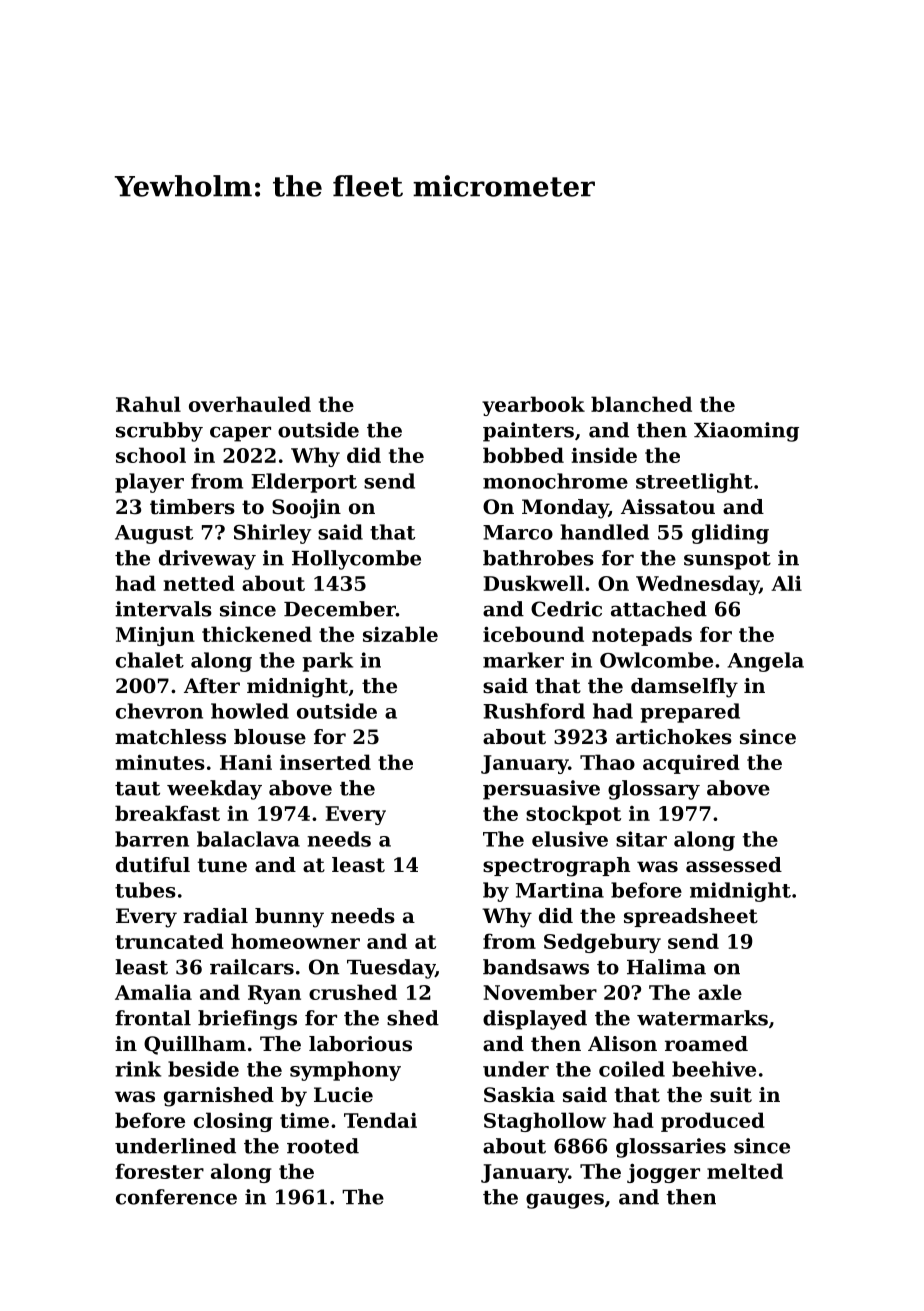 The height and width of the image is (1311, 924). Describe the element at coordinates (356, 560) in the image. I see `Hollycombe` at that location.
